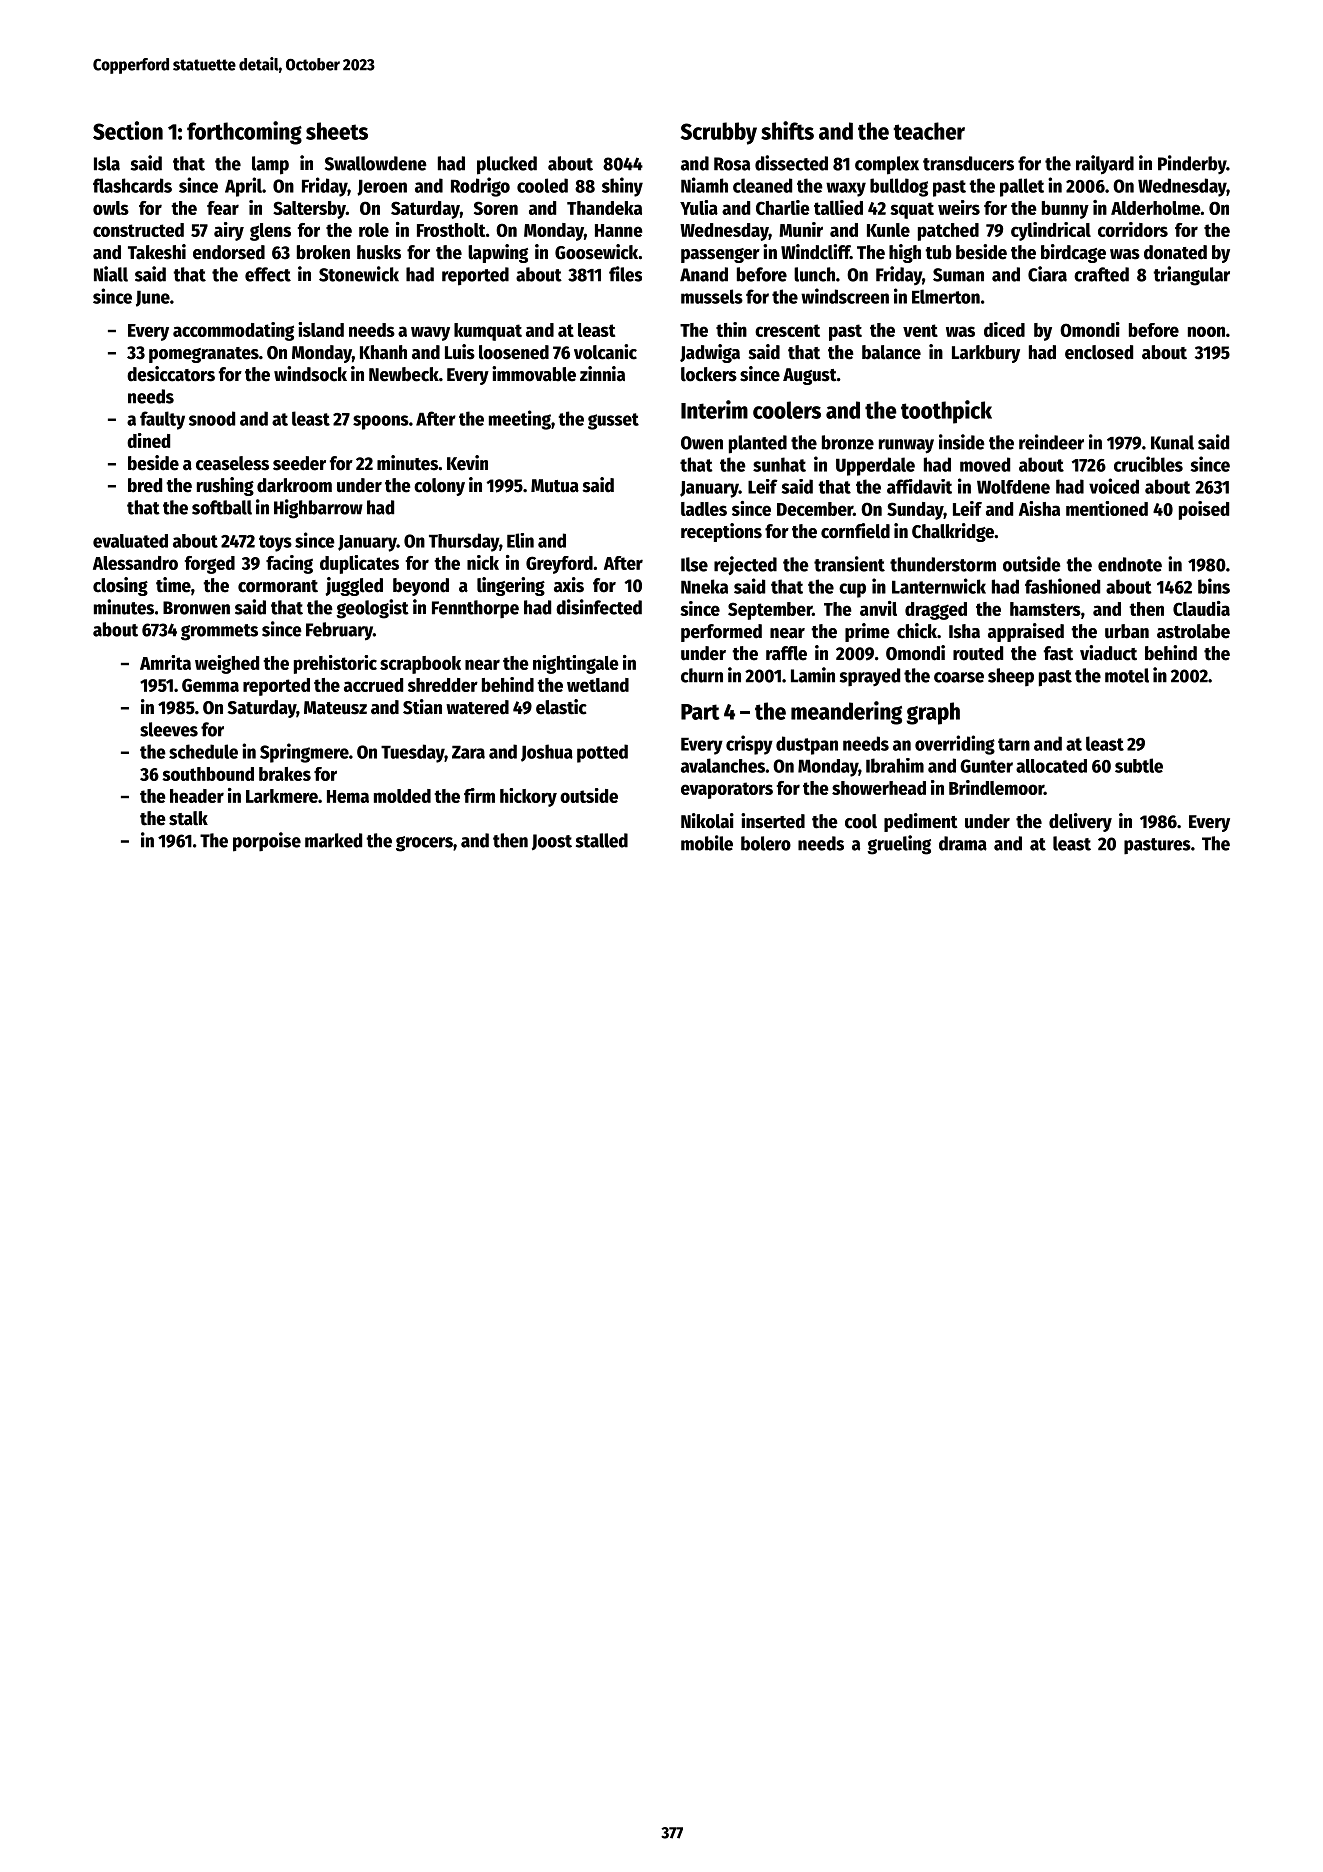 Image resolution: width=1323 pixels, height=1872 pixels. I want to click on evaporators, so click(727, 790).
